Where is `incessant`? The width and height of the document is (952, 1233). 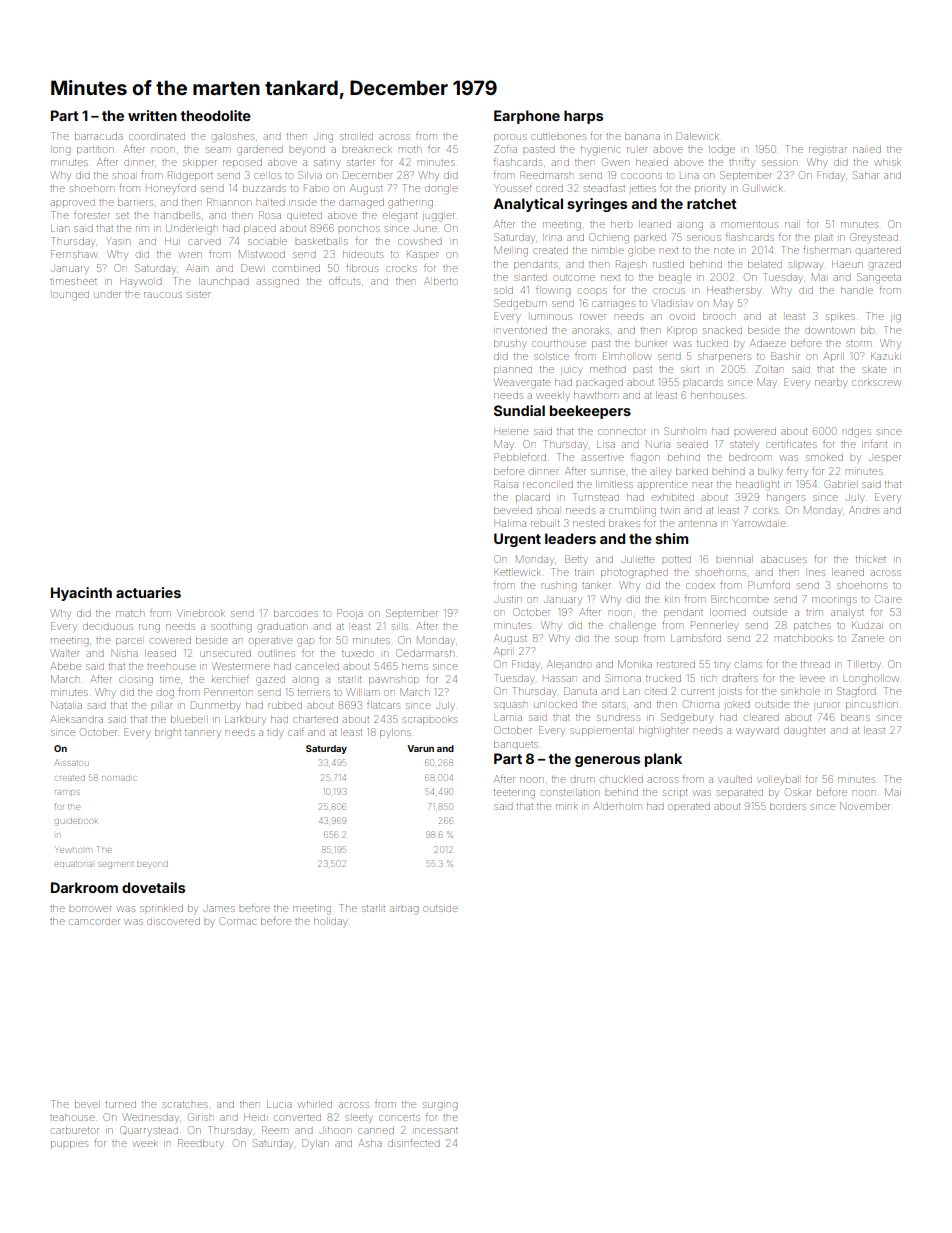 incessant is located at coordinates (436, 1131).
